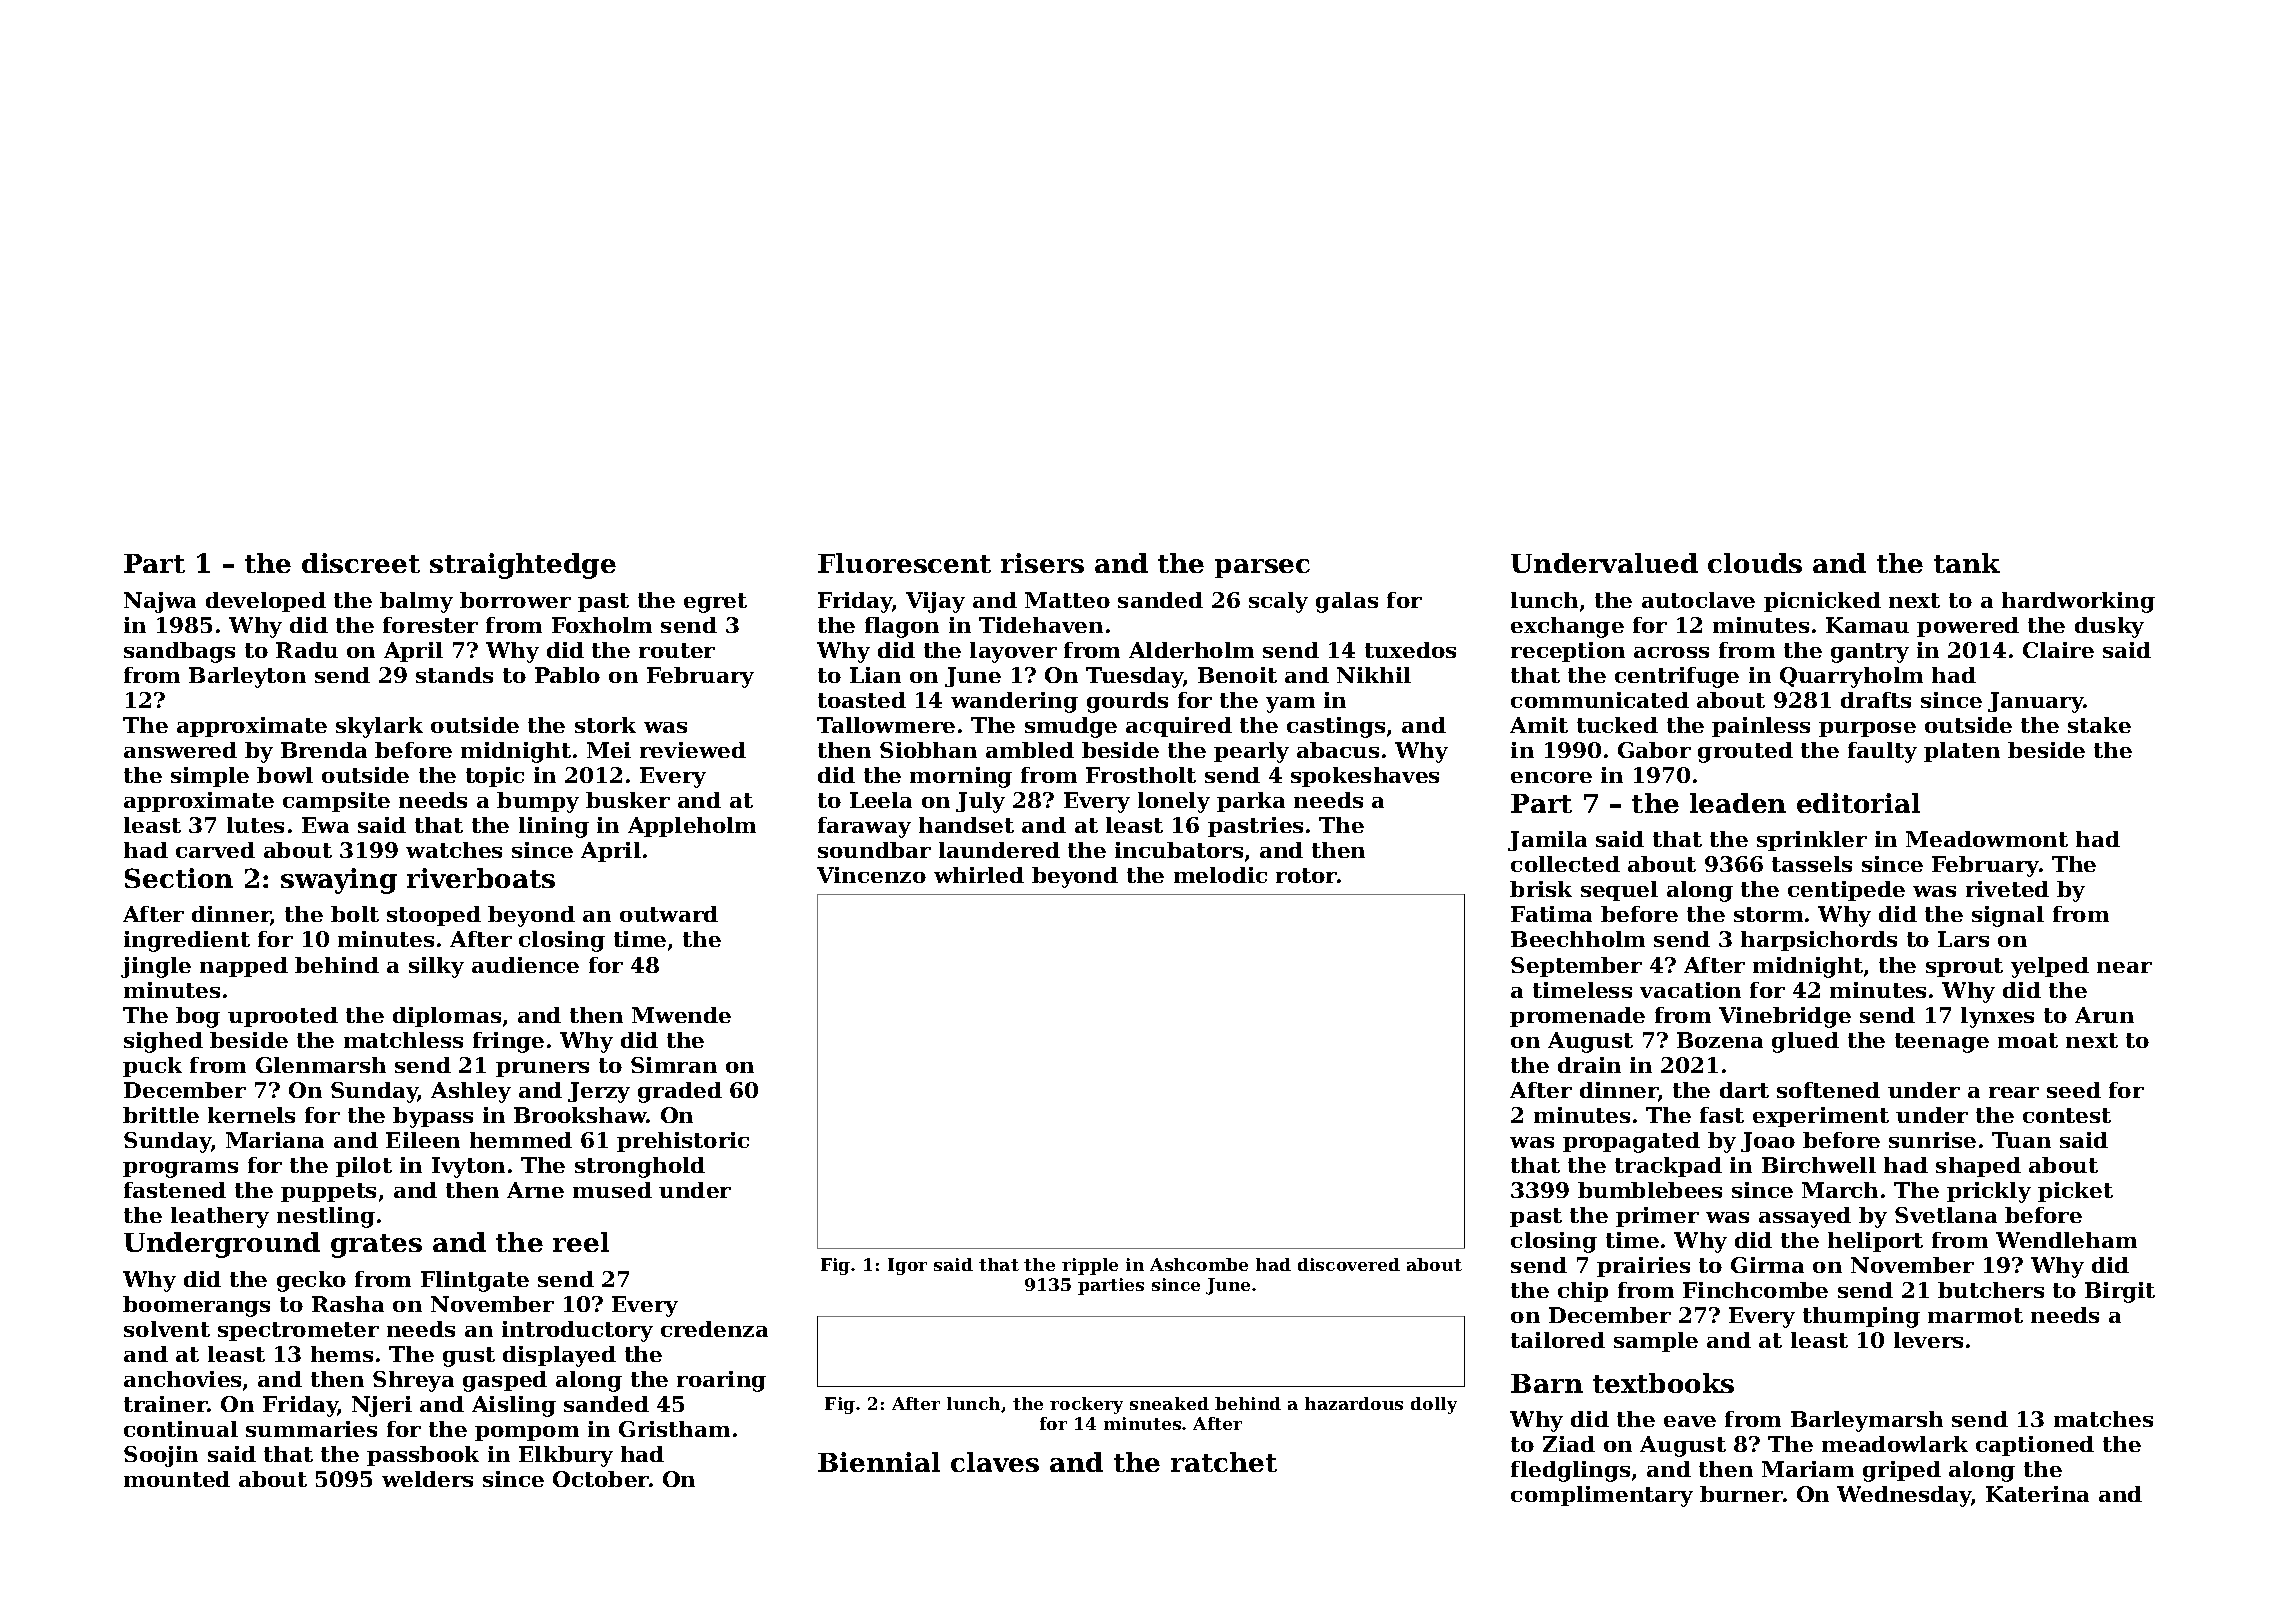 The image size is (2282, 1614). Describe the element at coordinates (1576, 967) in the screenshot. I see `September` at that location.
